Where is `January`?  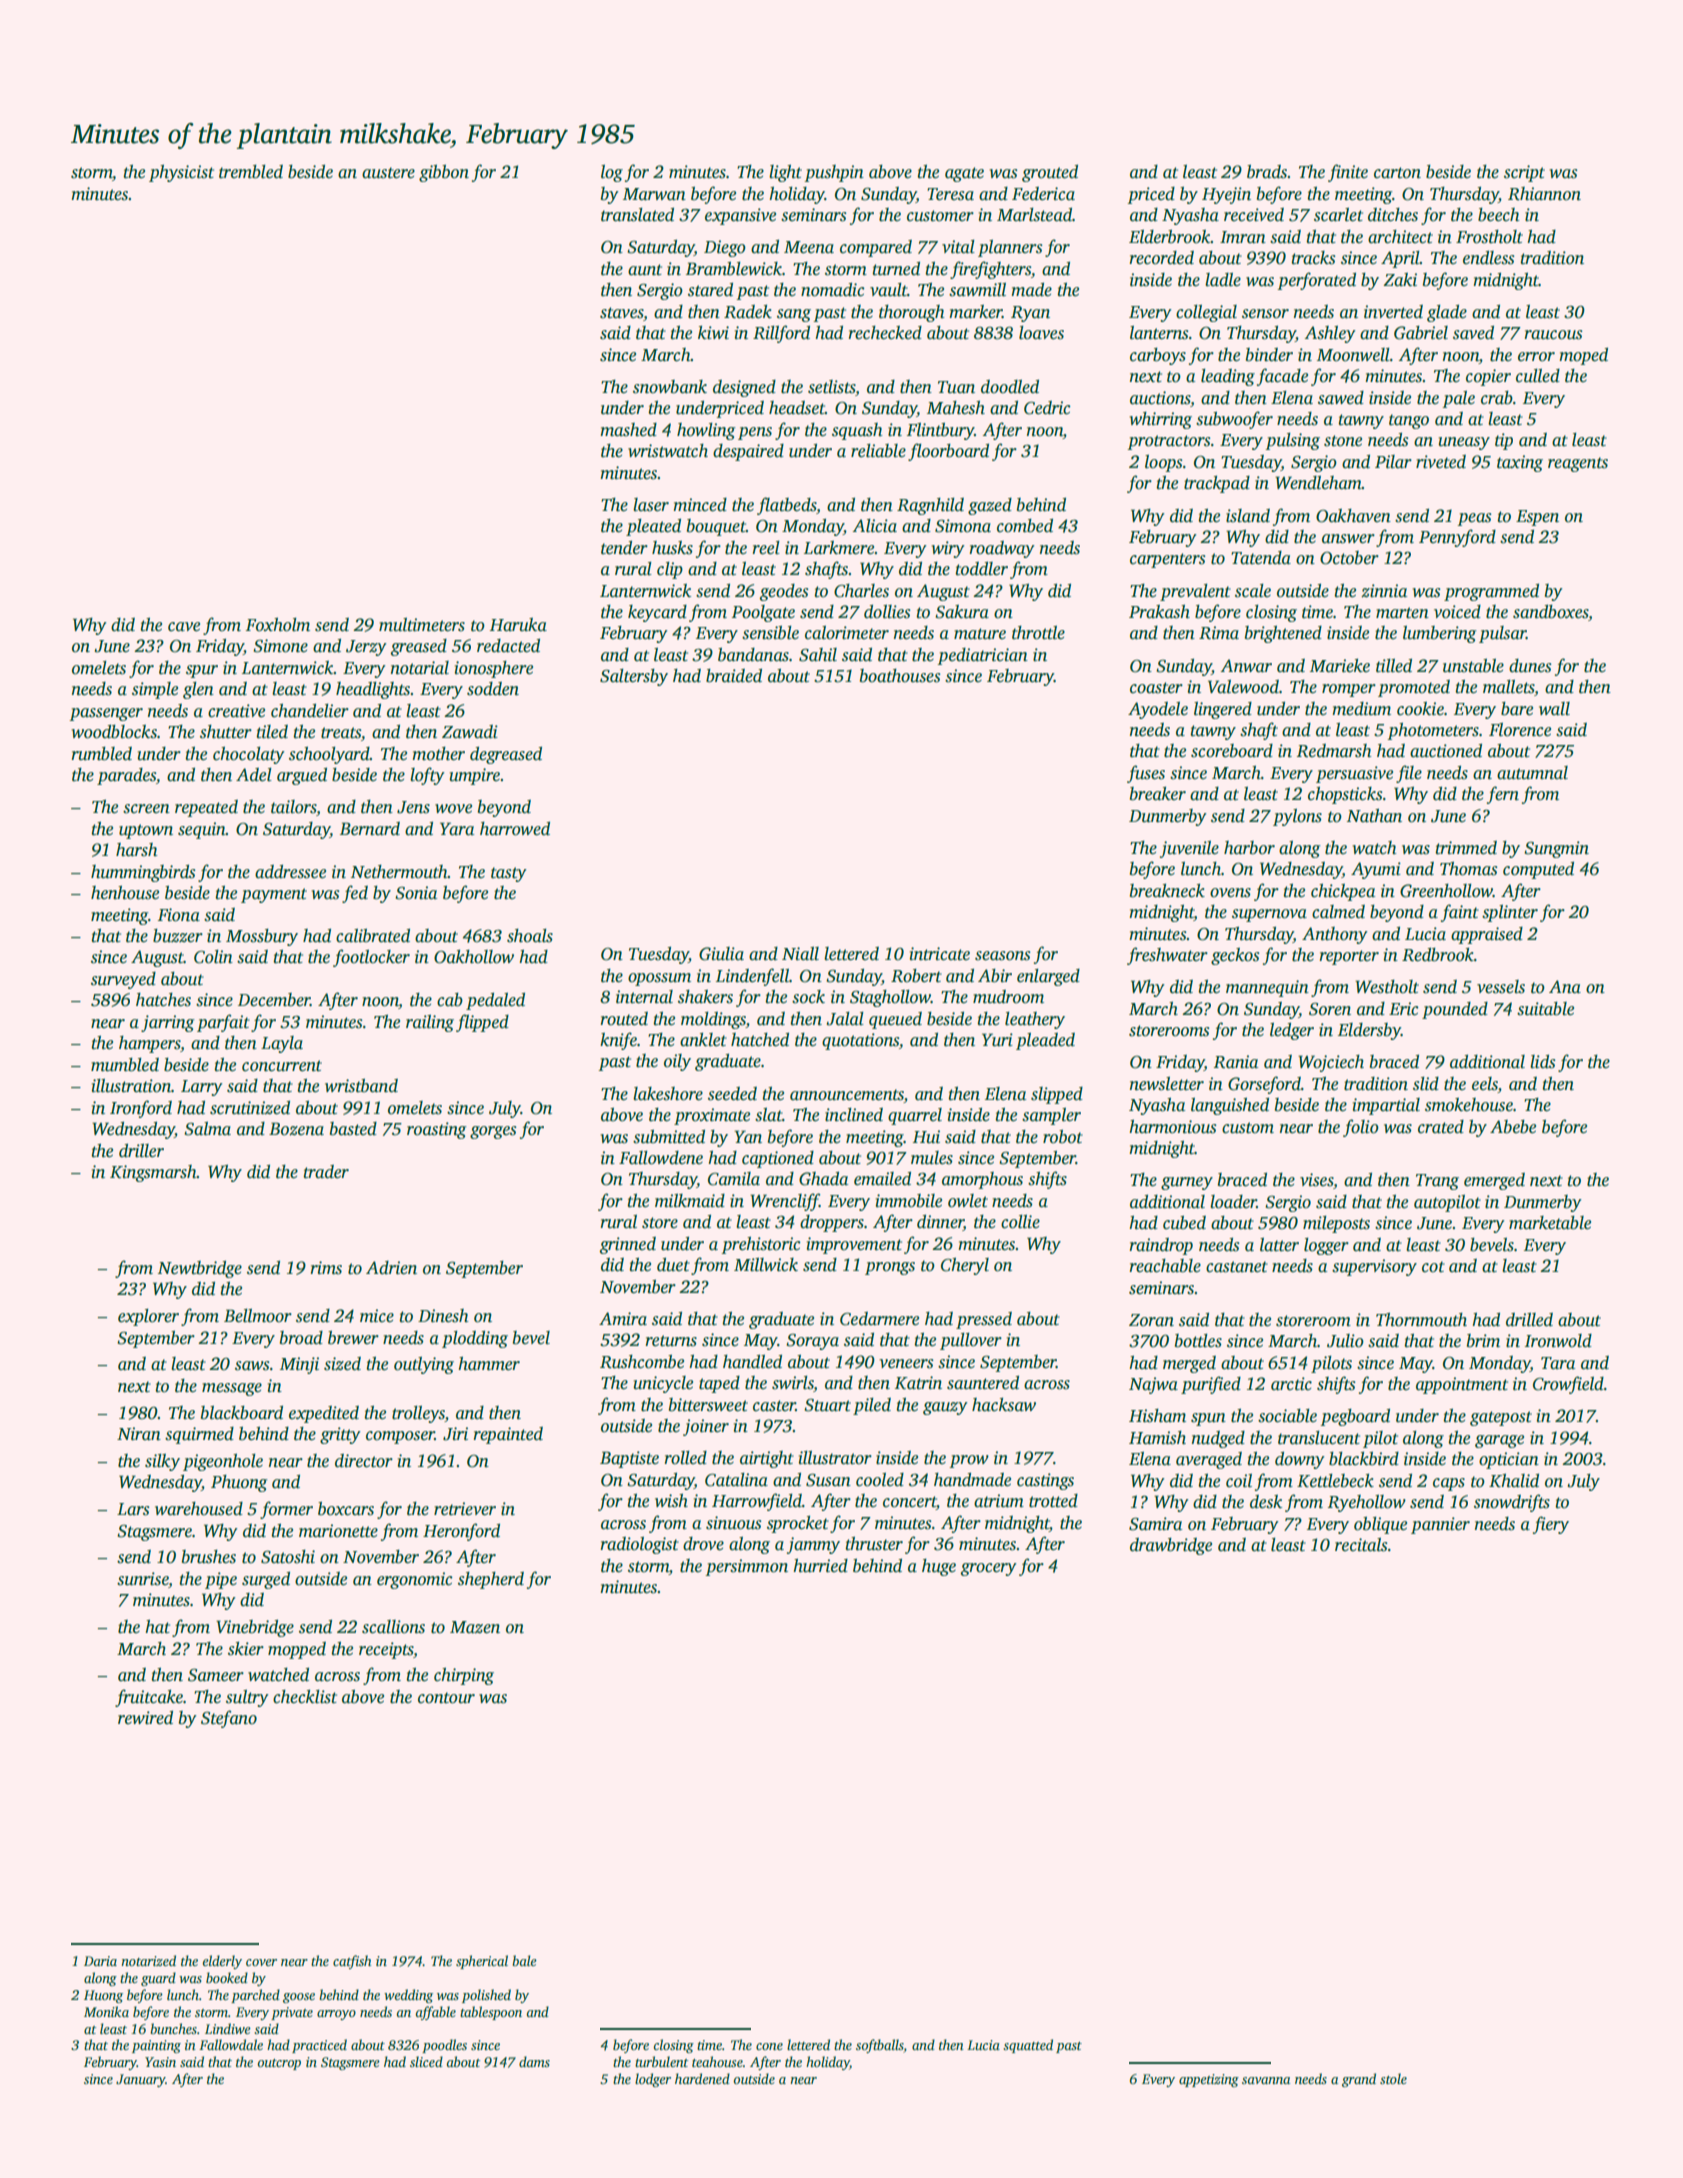 January is located at coordinates (140, 2080).
